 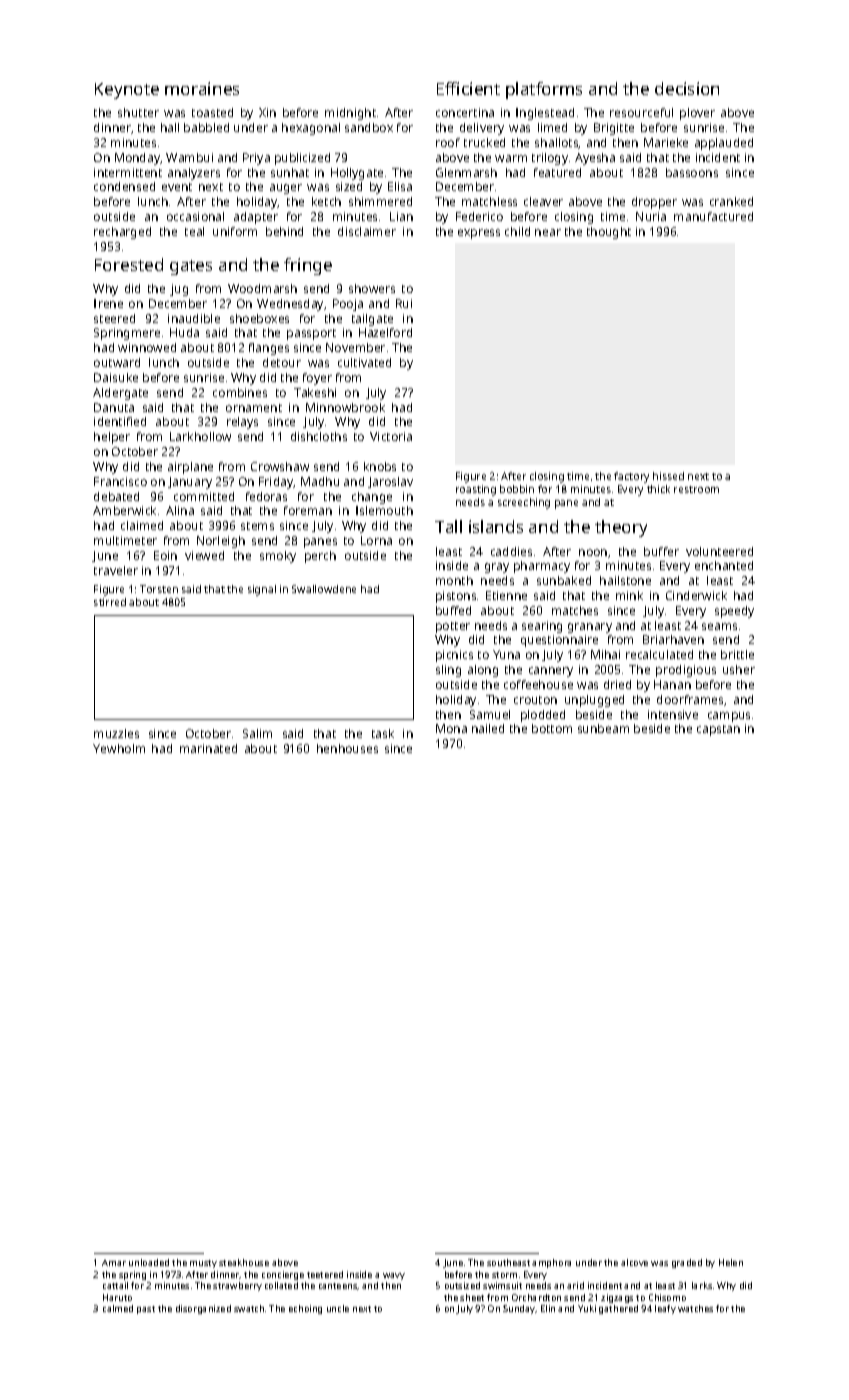 What do you see at coordinates (257, 733) in the page?
I see `Salim` at bounding box center [257, 733].
